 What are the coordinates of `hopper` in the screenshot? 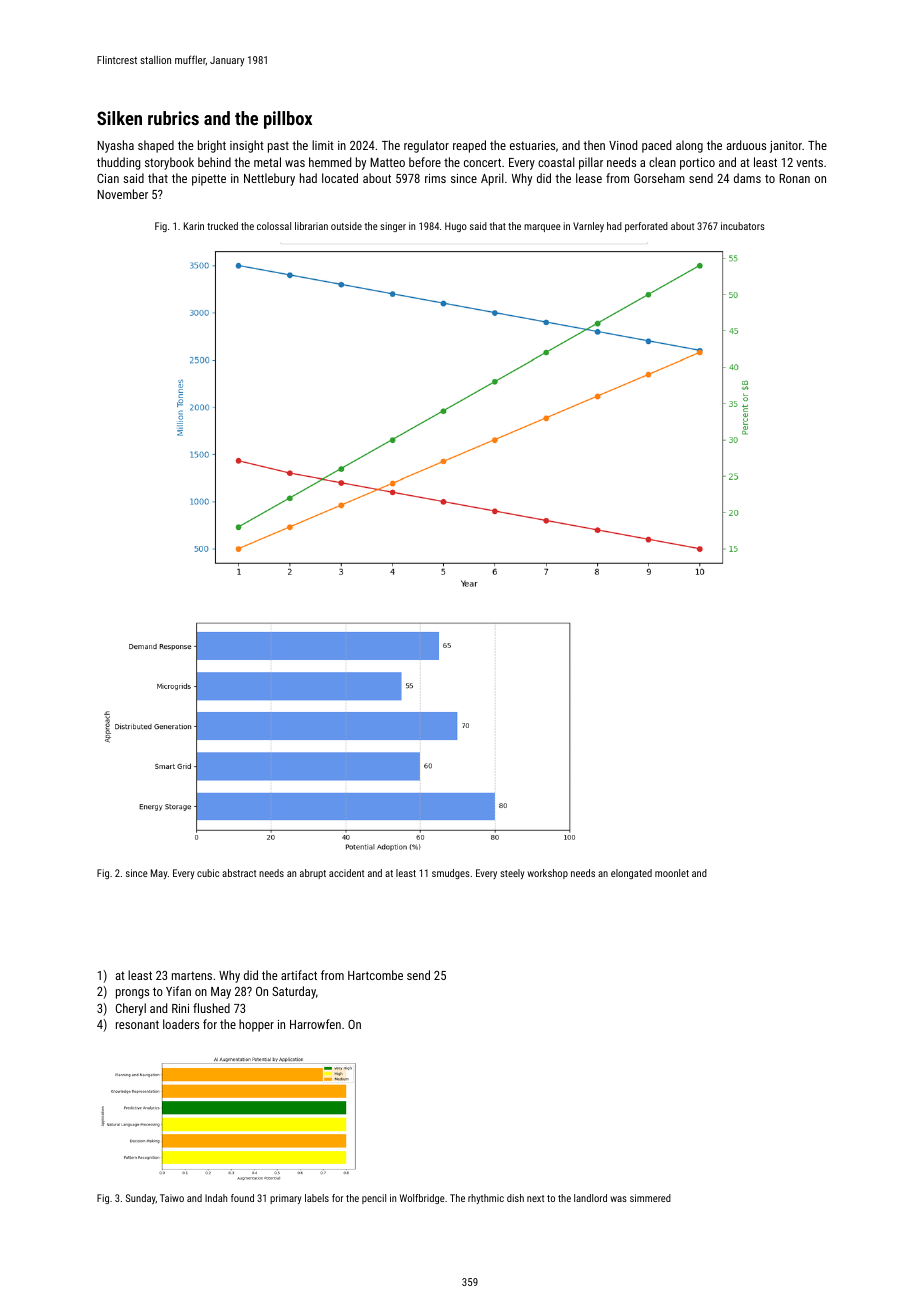 It's located at (256, 1025).
